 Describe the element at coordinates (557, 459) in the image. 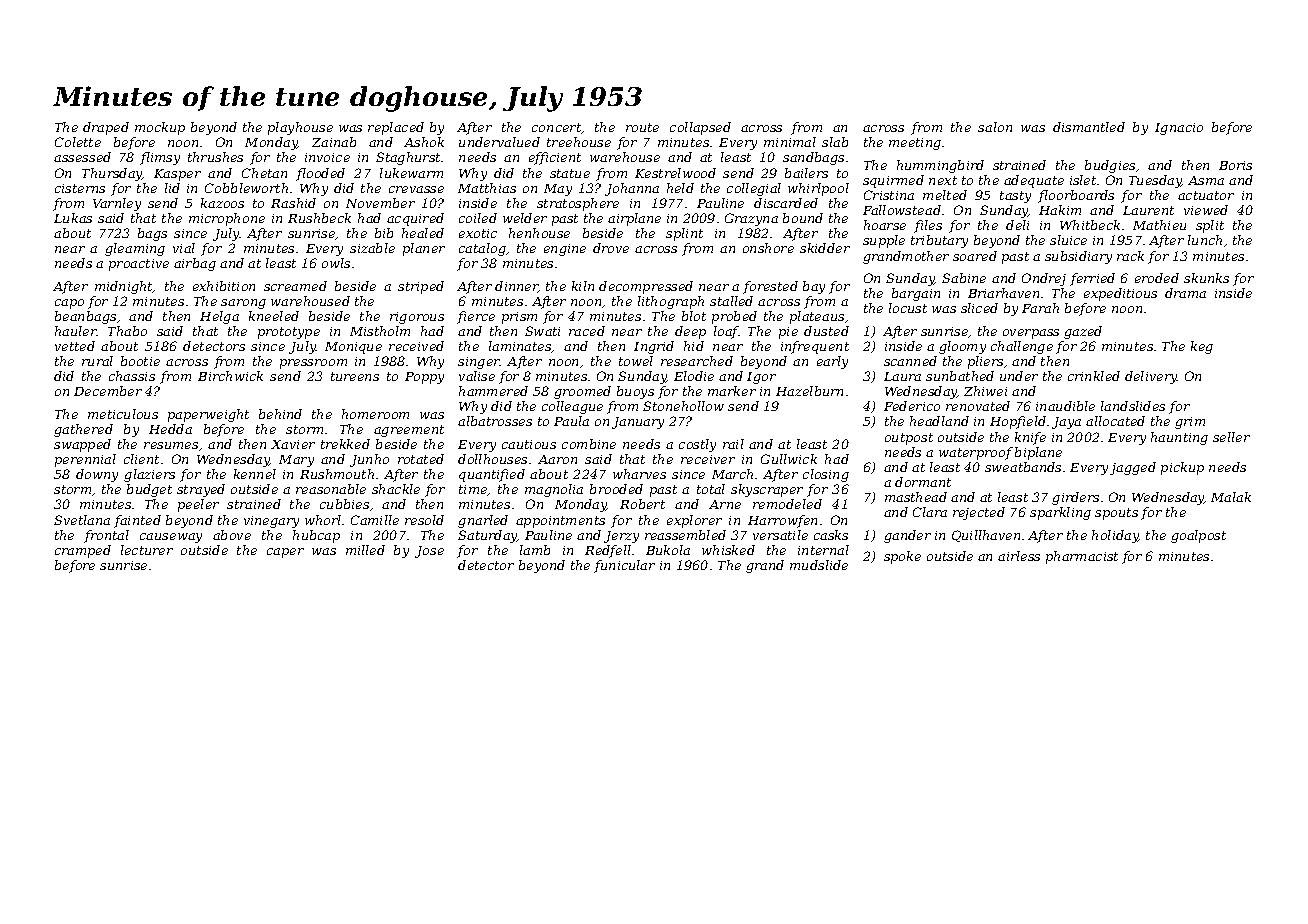

I see `Aaron` at that location.
